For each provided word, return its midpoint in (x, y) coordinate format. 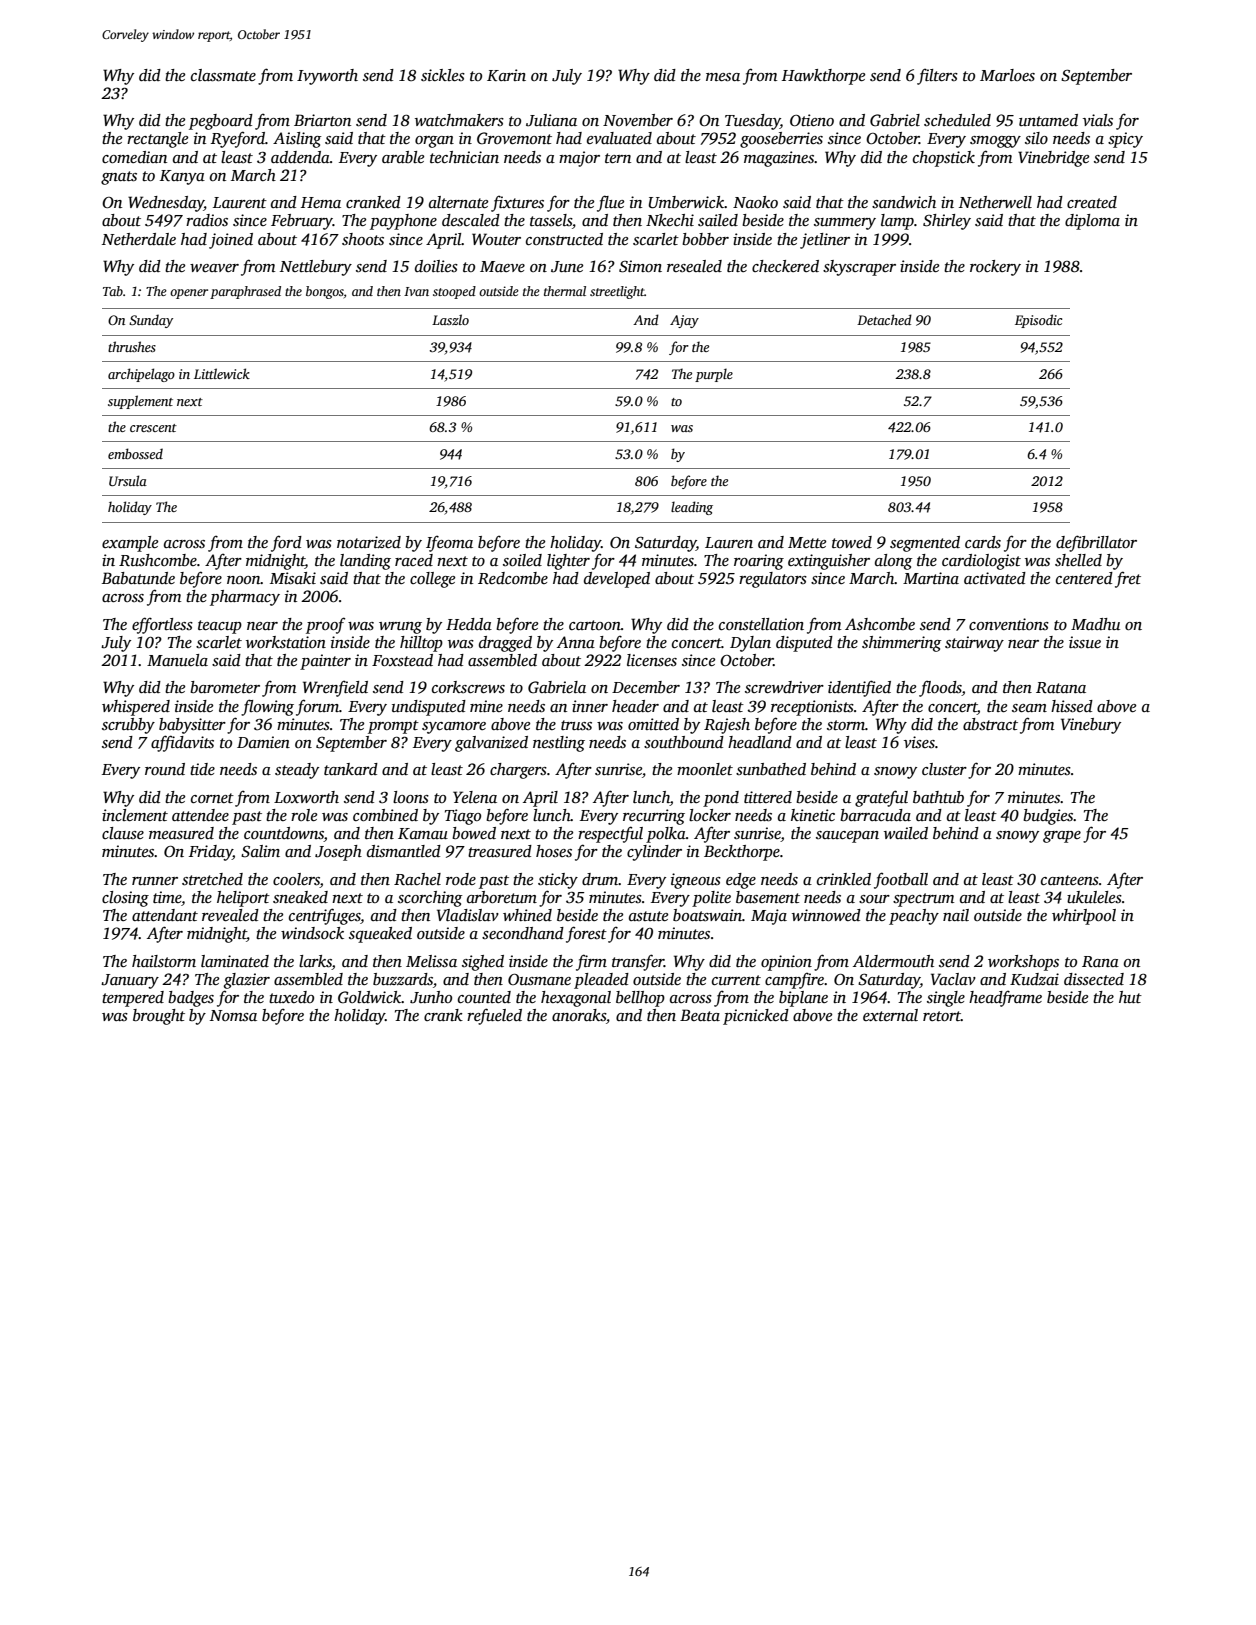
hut (1130, 997)
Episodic (1038, 321)
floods (940, 688)
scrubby (128, 726)
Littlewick (222, 373)
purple (714, 375)
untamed (1048, 120)
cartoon (595, 625)
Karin (506, 75)
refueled (494, 1016)
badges (191, 999)
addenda (300, 157)
